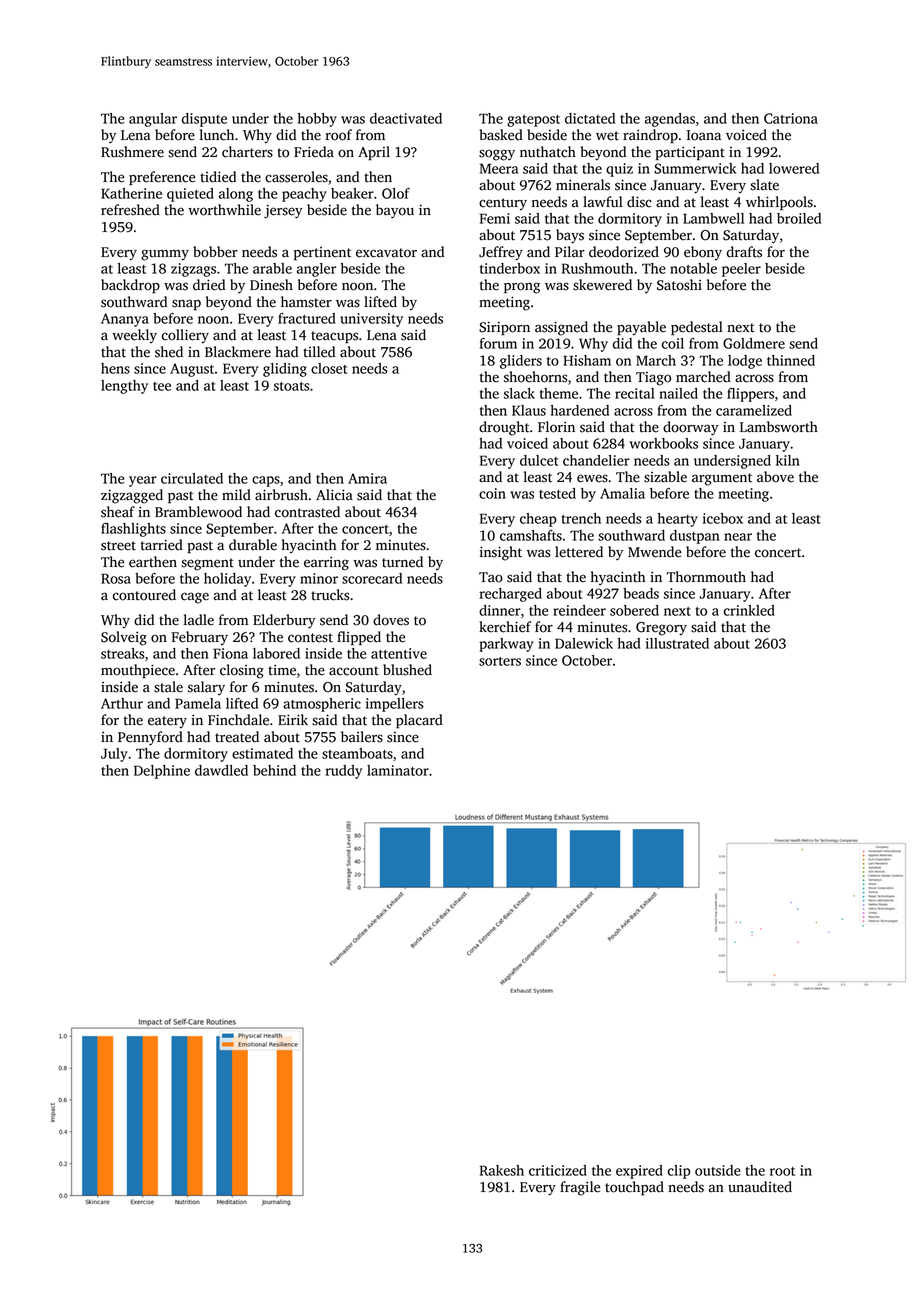 The width and height of the page is (924, 1308). I want to click on unaudited, so click(760, 1187).
